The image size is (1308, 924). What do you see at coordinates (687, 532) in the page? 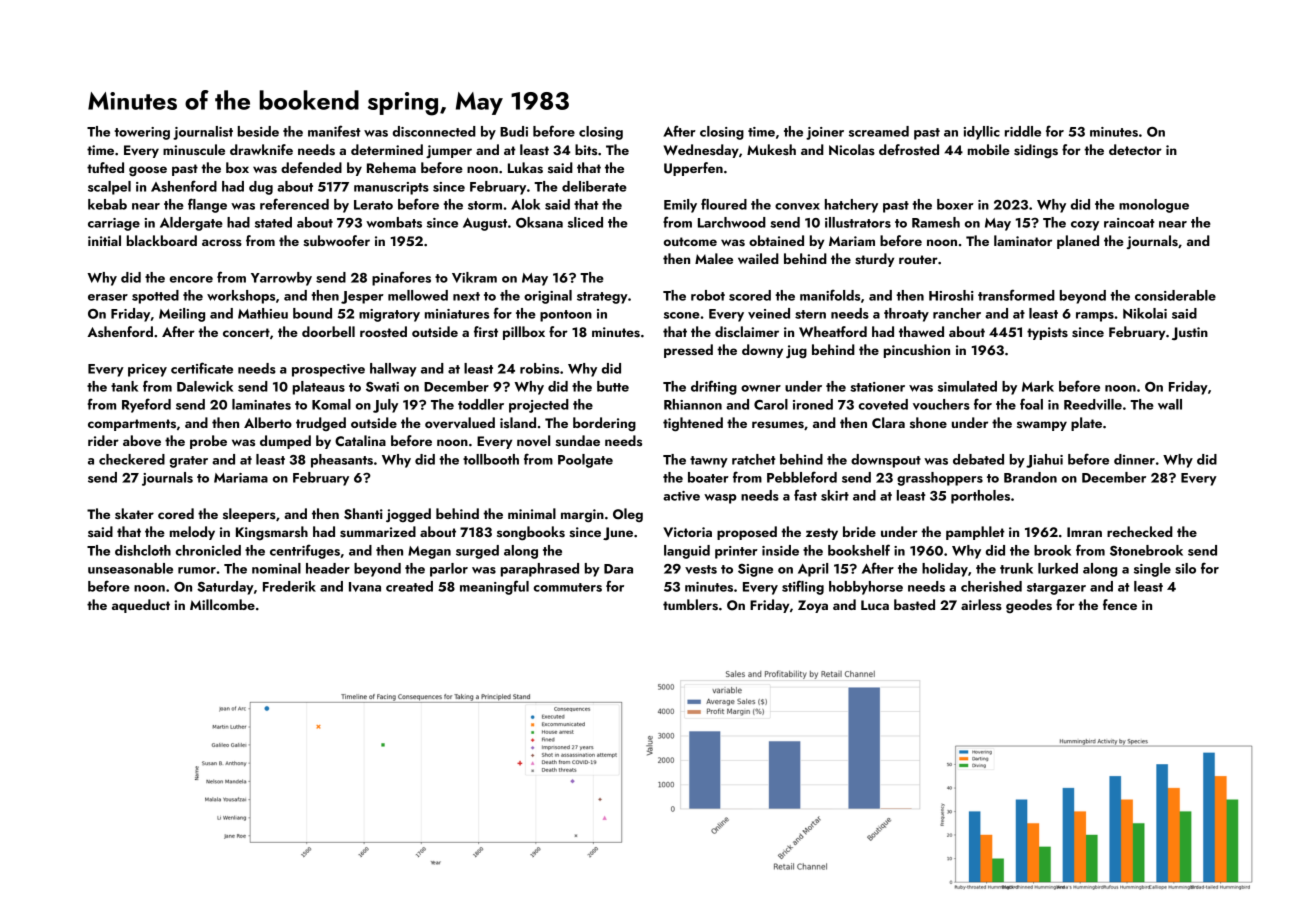
I see `Victoria` at bounding box center [687, 532].
